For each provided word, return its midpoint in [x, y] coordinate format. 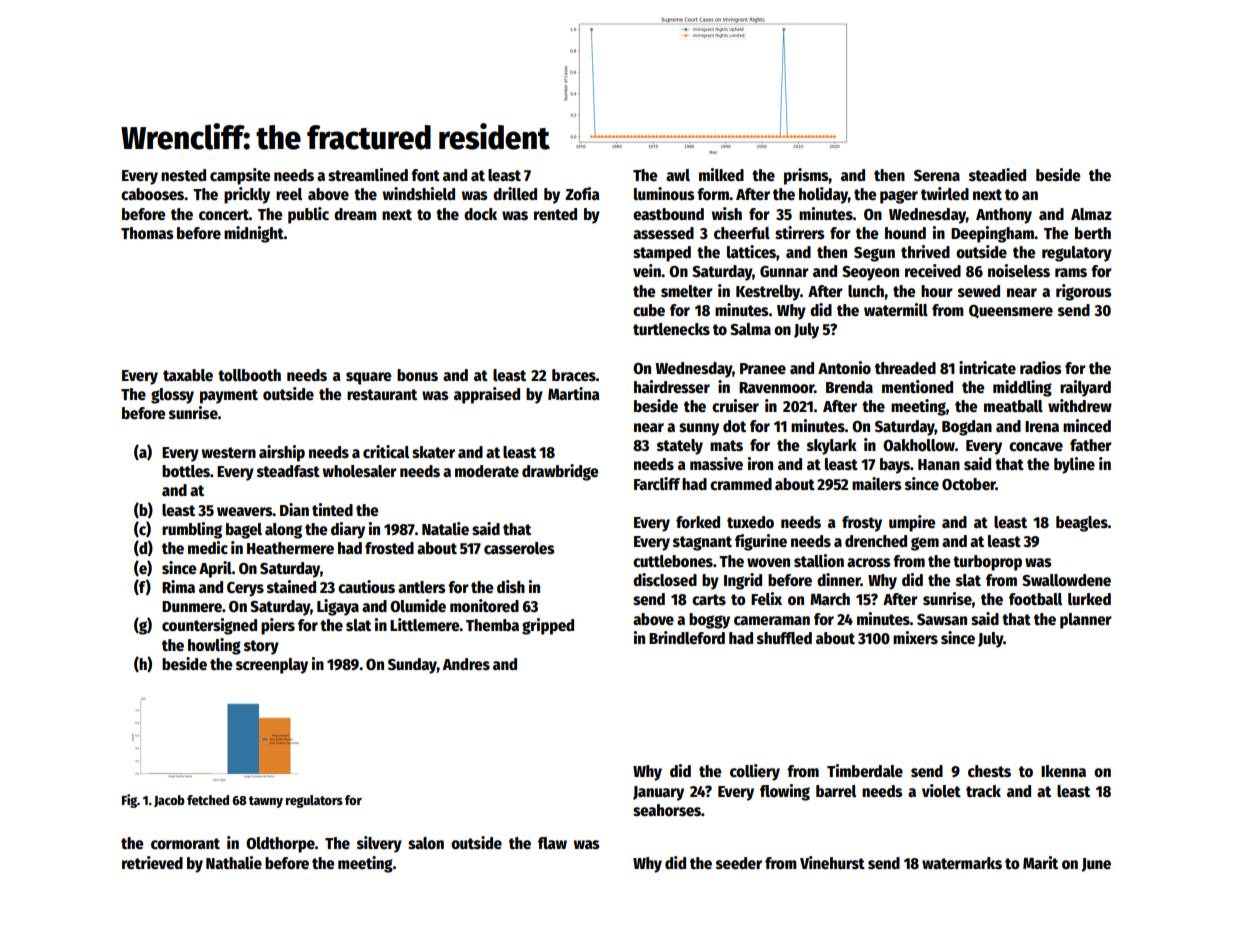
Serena [937, 176]
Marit [1040, 862]
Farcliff [657, 483]
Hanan [939, 464]
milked [721, 175]
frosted [389, 548]
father [1091, 445]
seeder [739, 863]
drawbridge [560, 472]
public [308, 215]
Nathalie [234, 862]
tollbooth [249, 375]
